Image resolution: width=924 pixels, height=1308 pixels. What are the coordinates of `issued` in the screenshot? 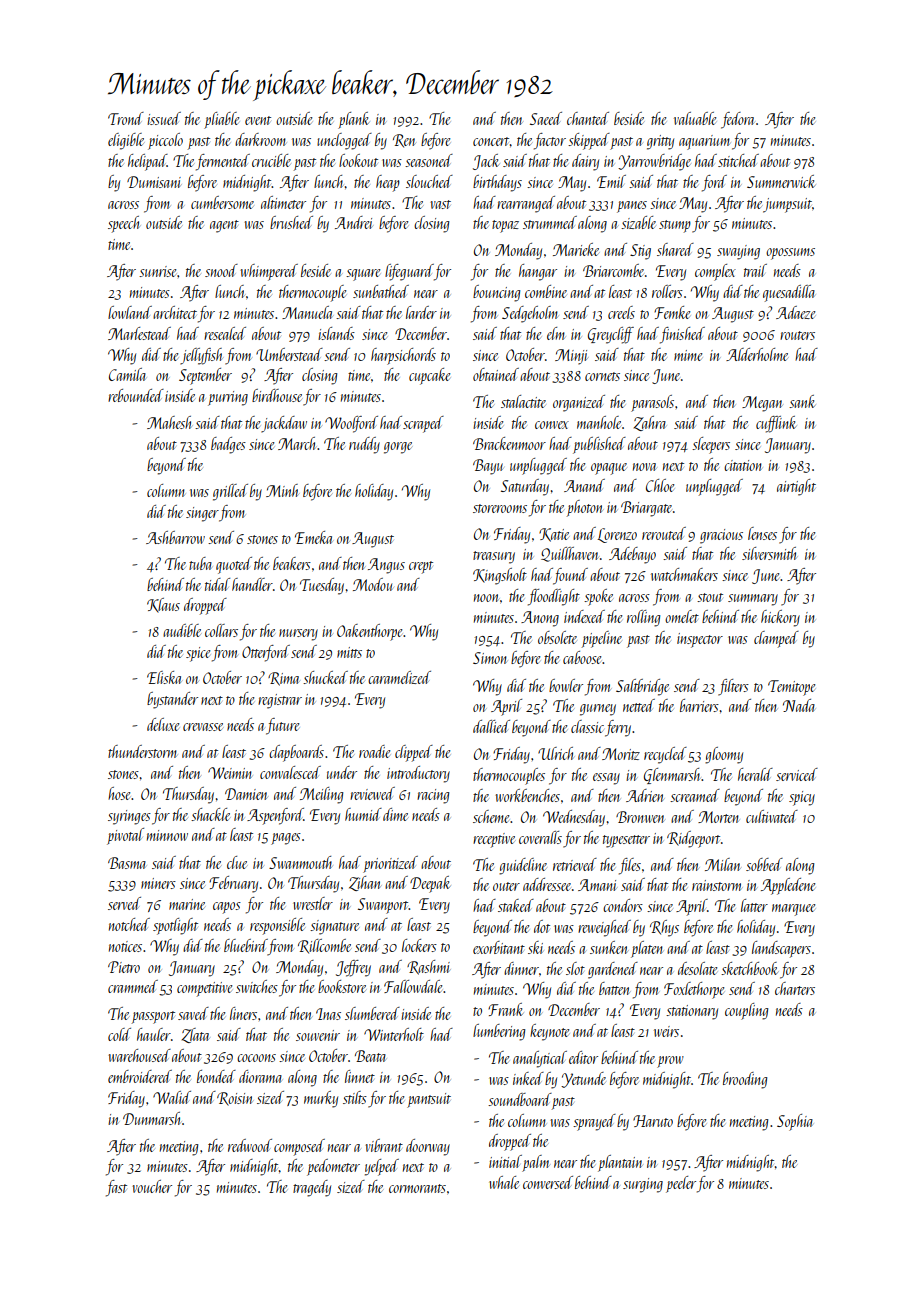 It's located at (164, 118).
